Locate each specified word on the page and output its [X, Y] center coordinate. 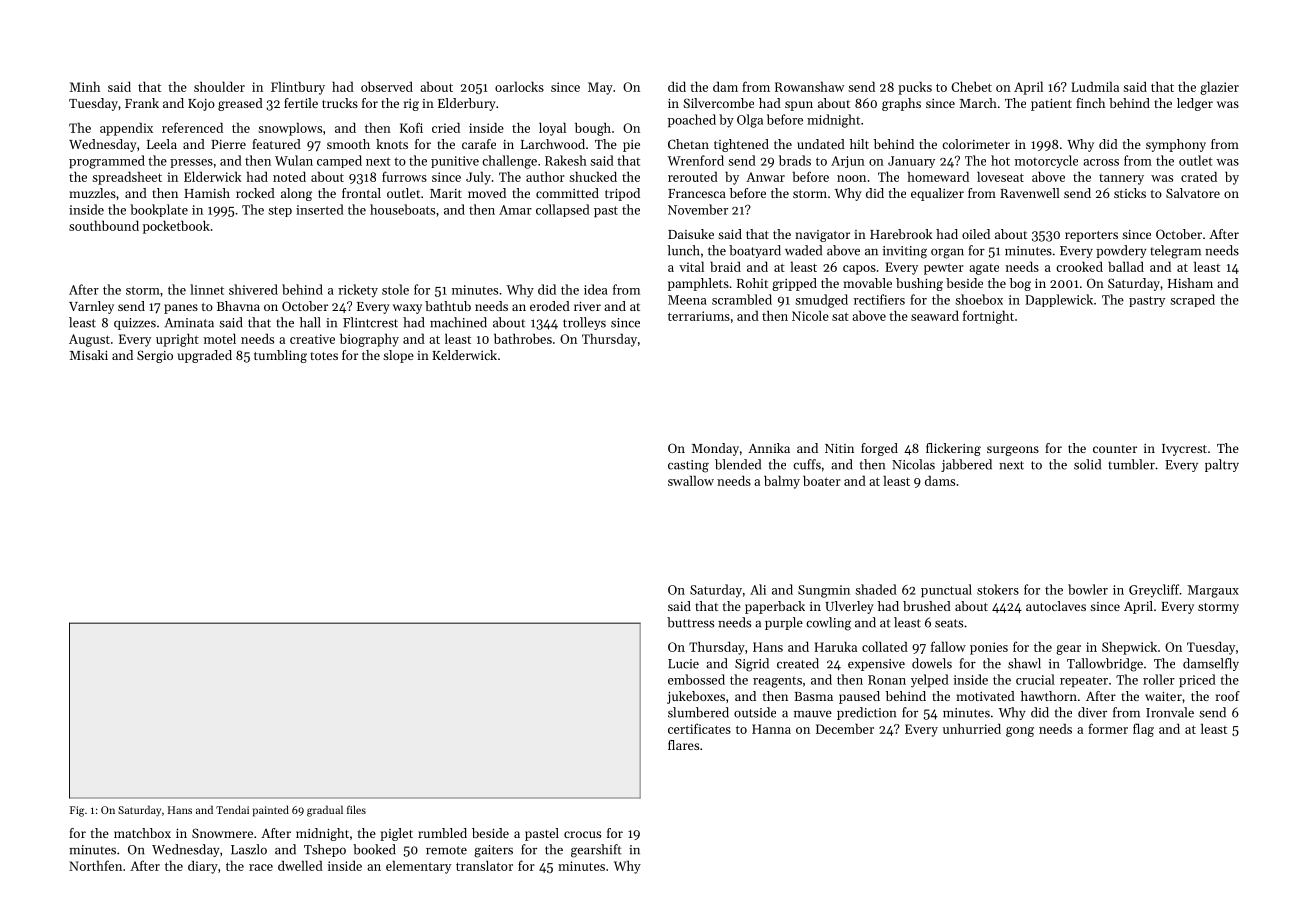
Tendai [232, 809]
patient [1051, 104]
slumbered [698, 712]
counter [1115, 449]
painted [271, 811]
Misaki [89, 355]
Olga [750, 121]
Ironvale [1170, 712]
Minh [85, 86]
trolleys [584, 323]
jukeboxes [696, 697]
